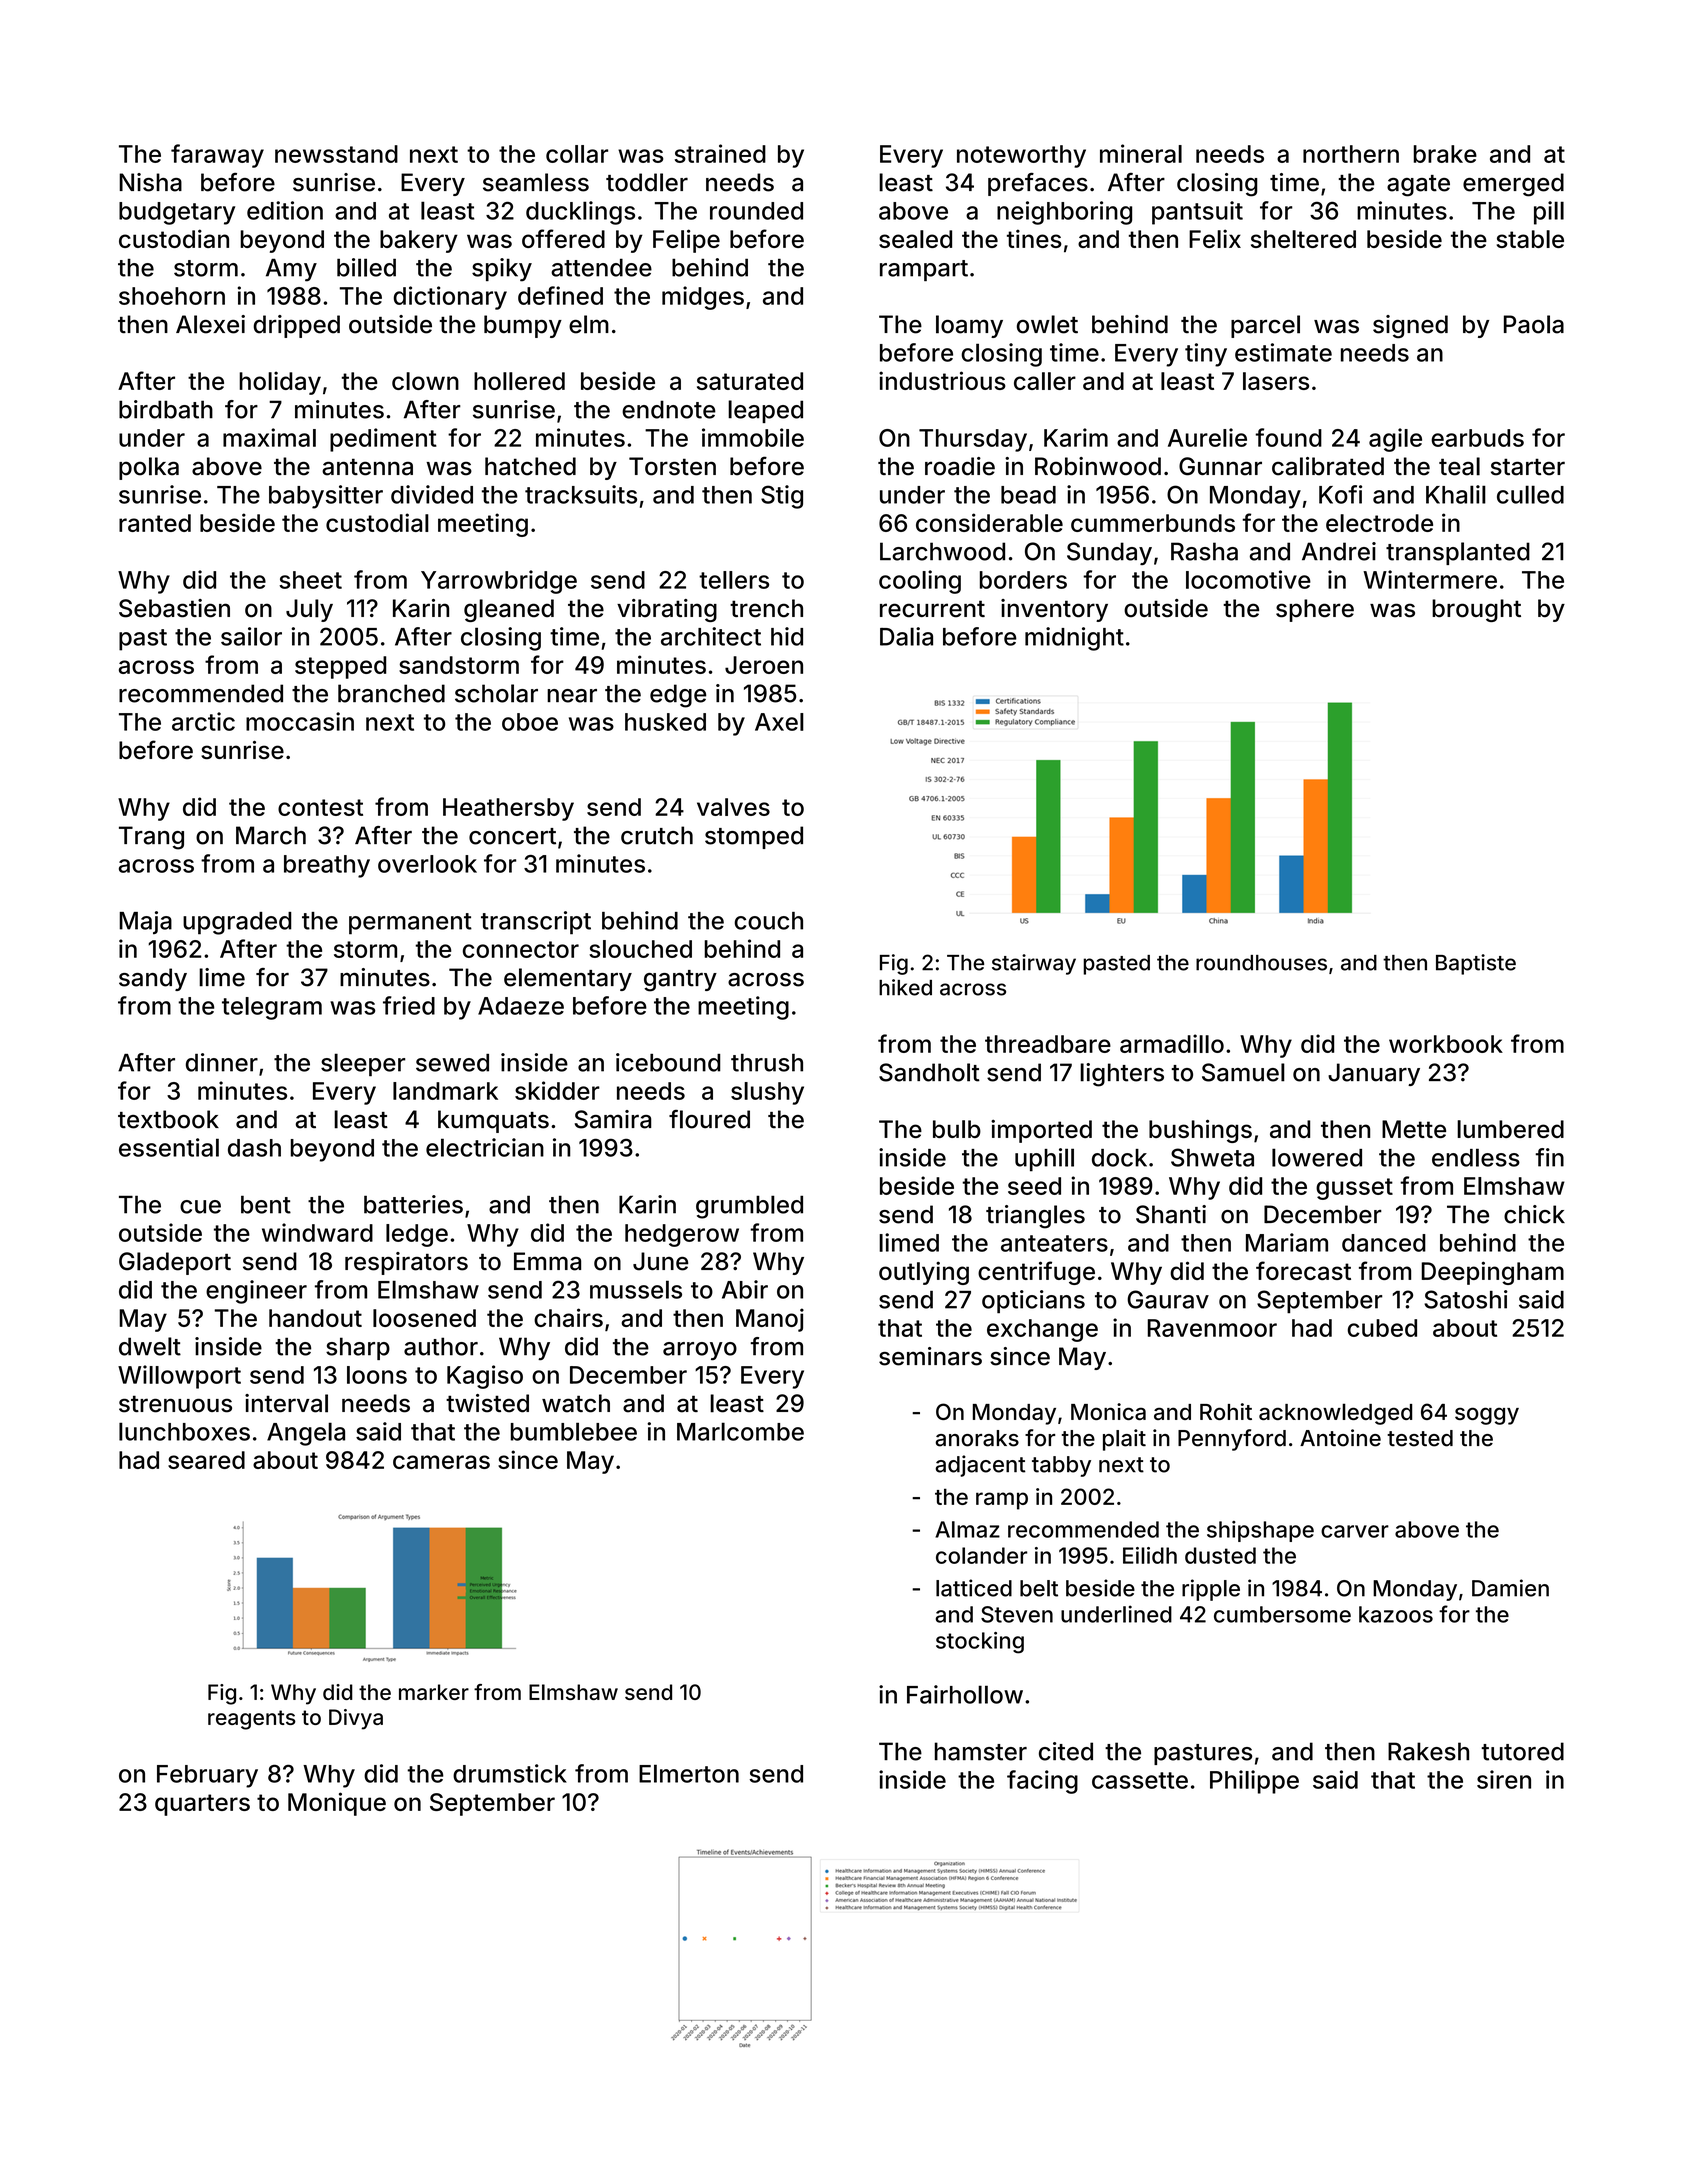 This image has width=1683, height=2178. Describe the element at coordinates (1351, 154) in the image. I see `northern` at that location.
